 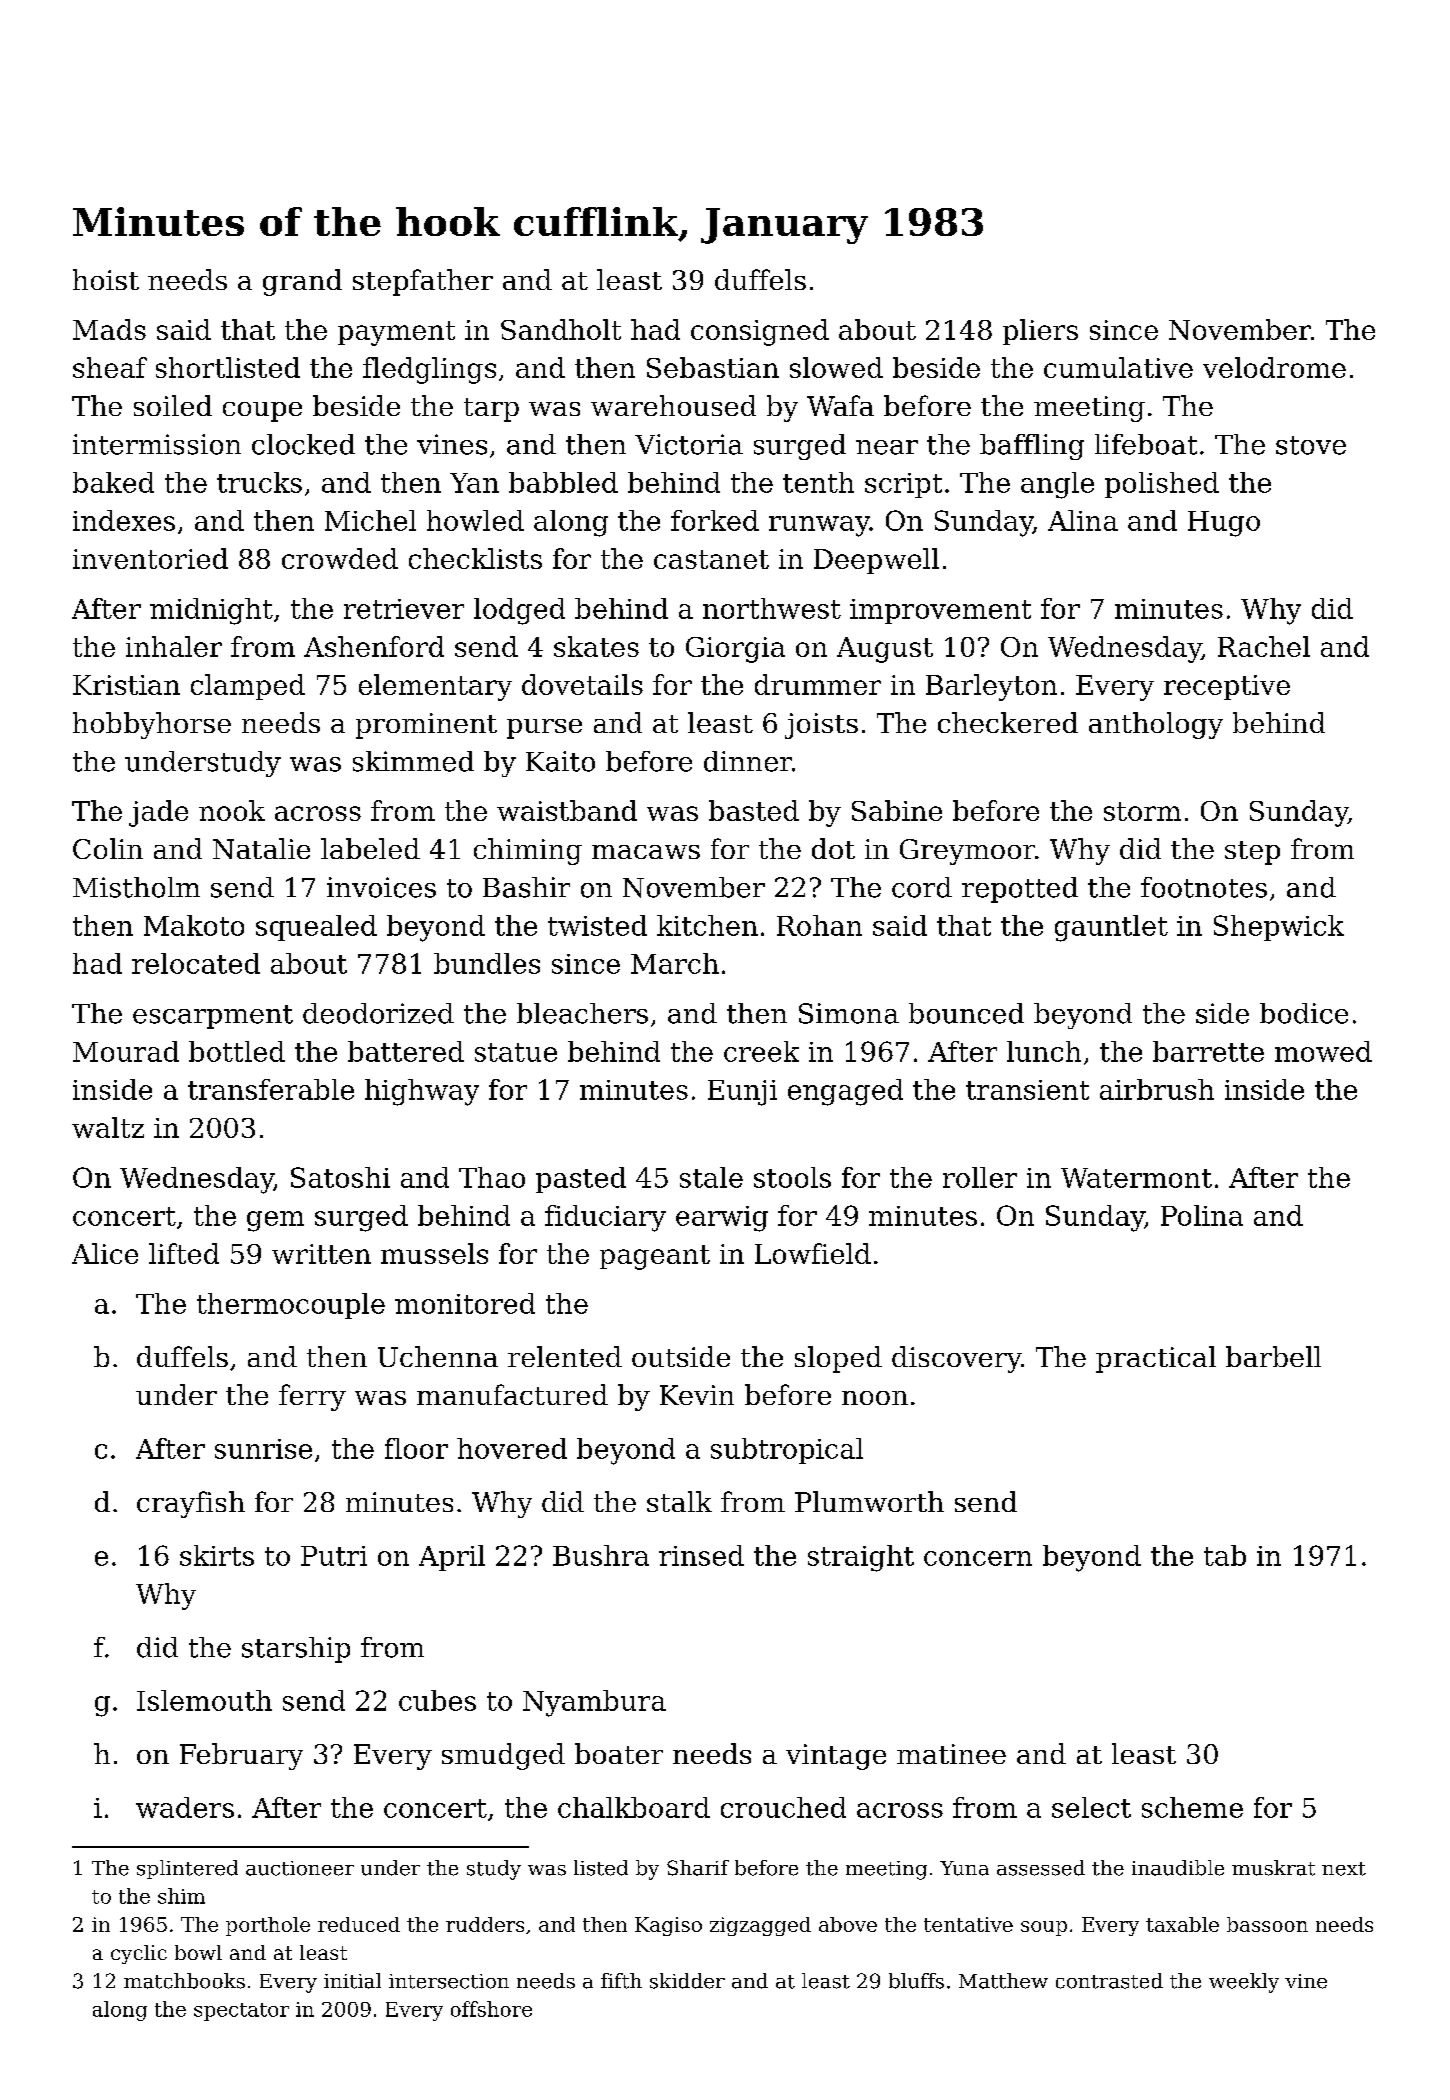 What do you see at coordinates (813, 1253) in the document?
I see `Lowfield` at bounding box center [813, 1253].
